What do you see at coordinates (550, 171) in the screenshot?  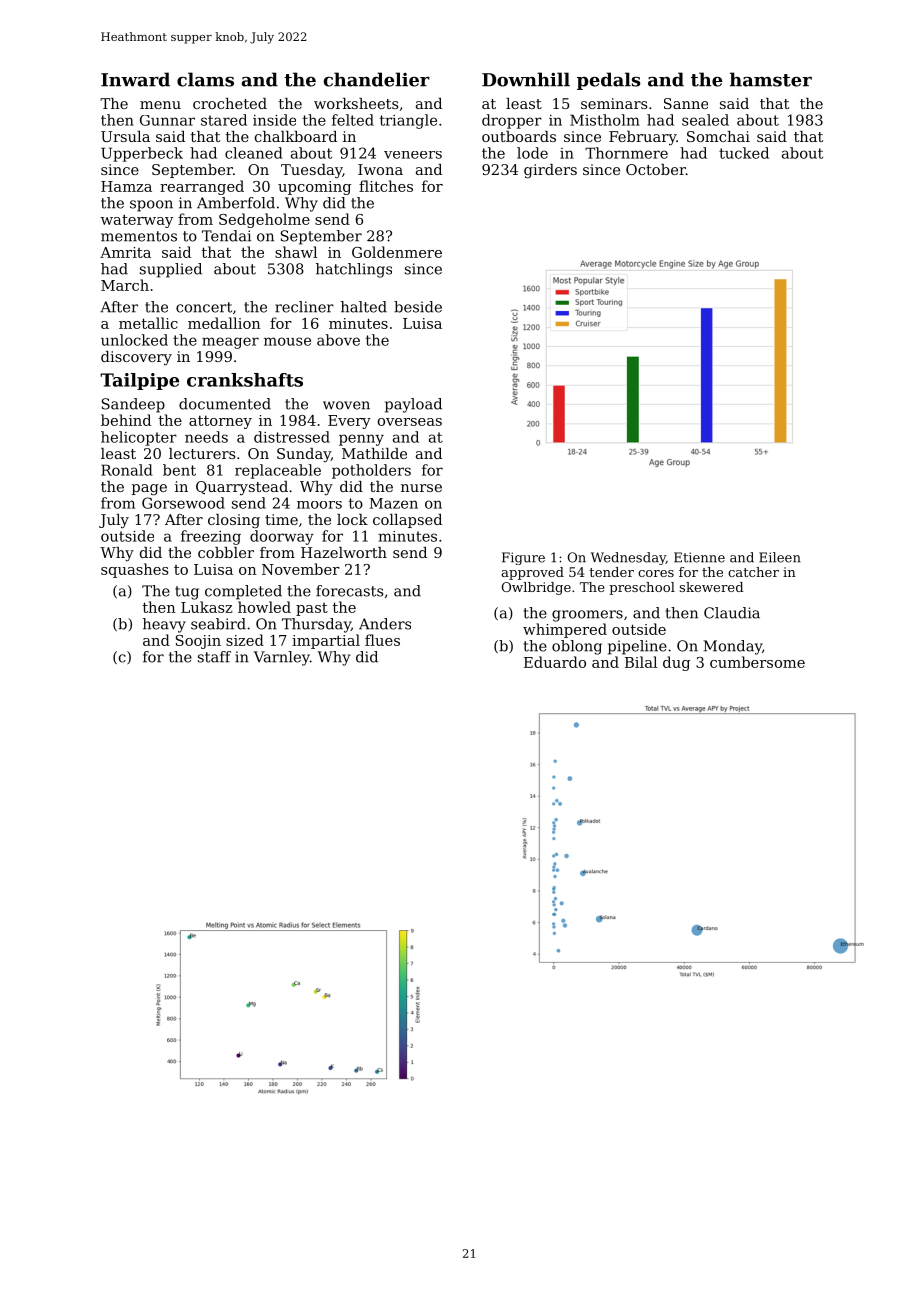 I see `girders` at bounding box center [550, 171].
